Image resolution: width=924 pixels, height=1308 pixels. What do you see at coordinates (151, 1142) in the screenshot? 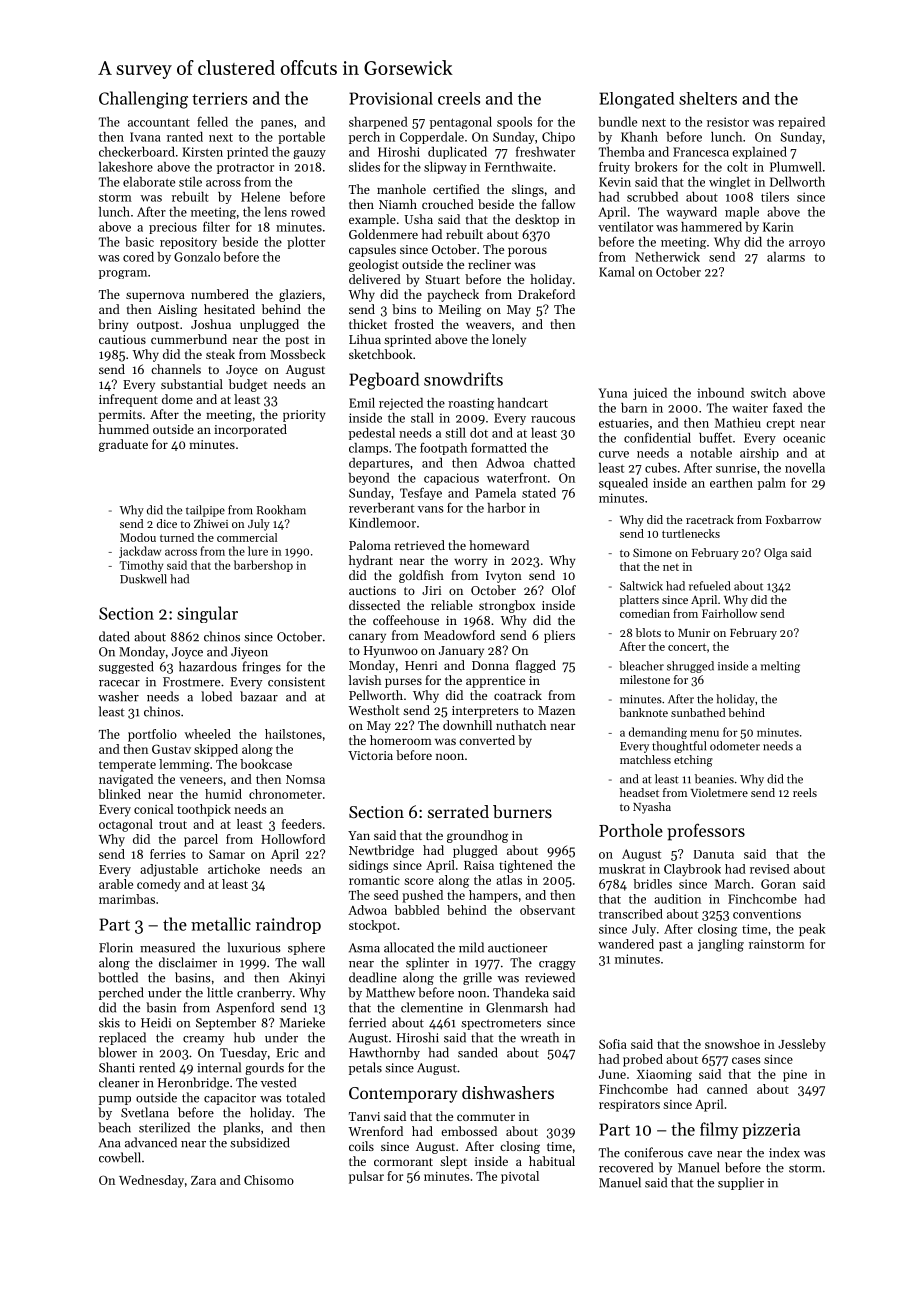
I see `advanced` at bounding box center [151, 1142].
